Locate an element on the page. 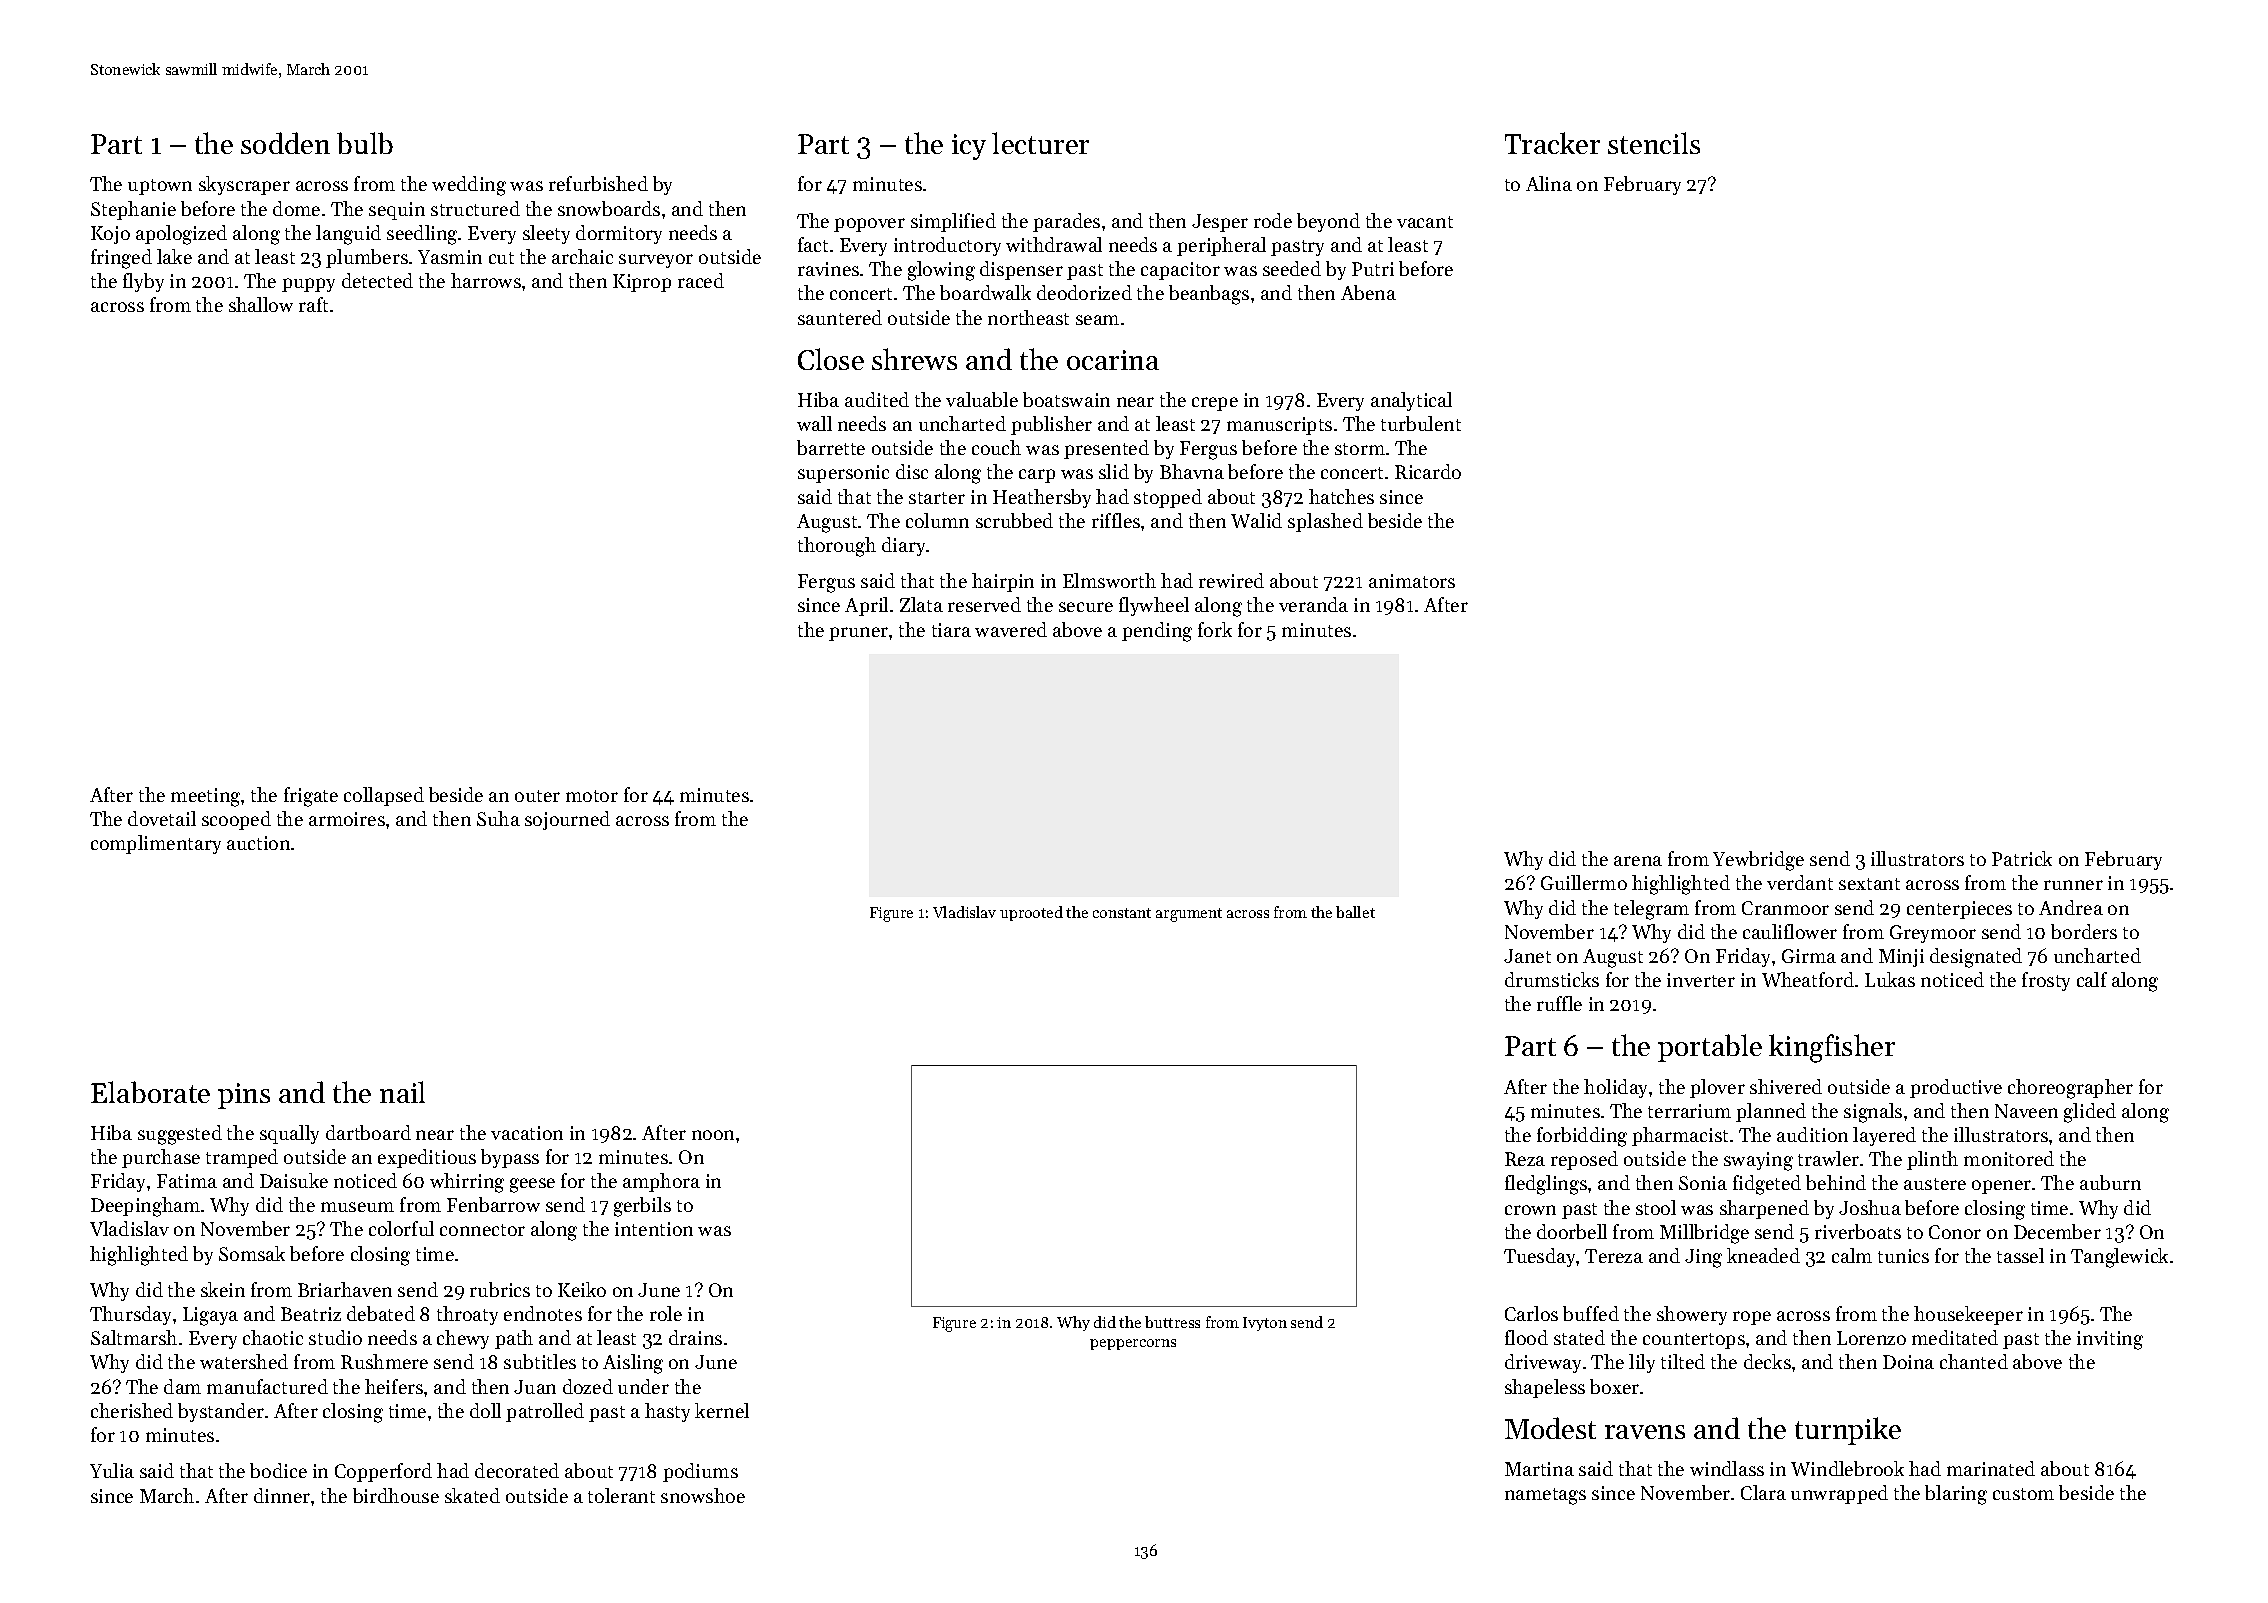  nametags is located at coordinates (1545, 1496).
